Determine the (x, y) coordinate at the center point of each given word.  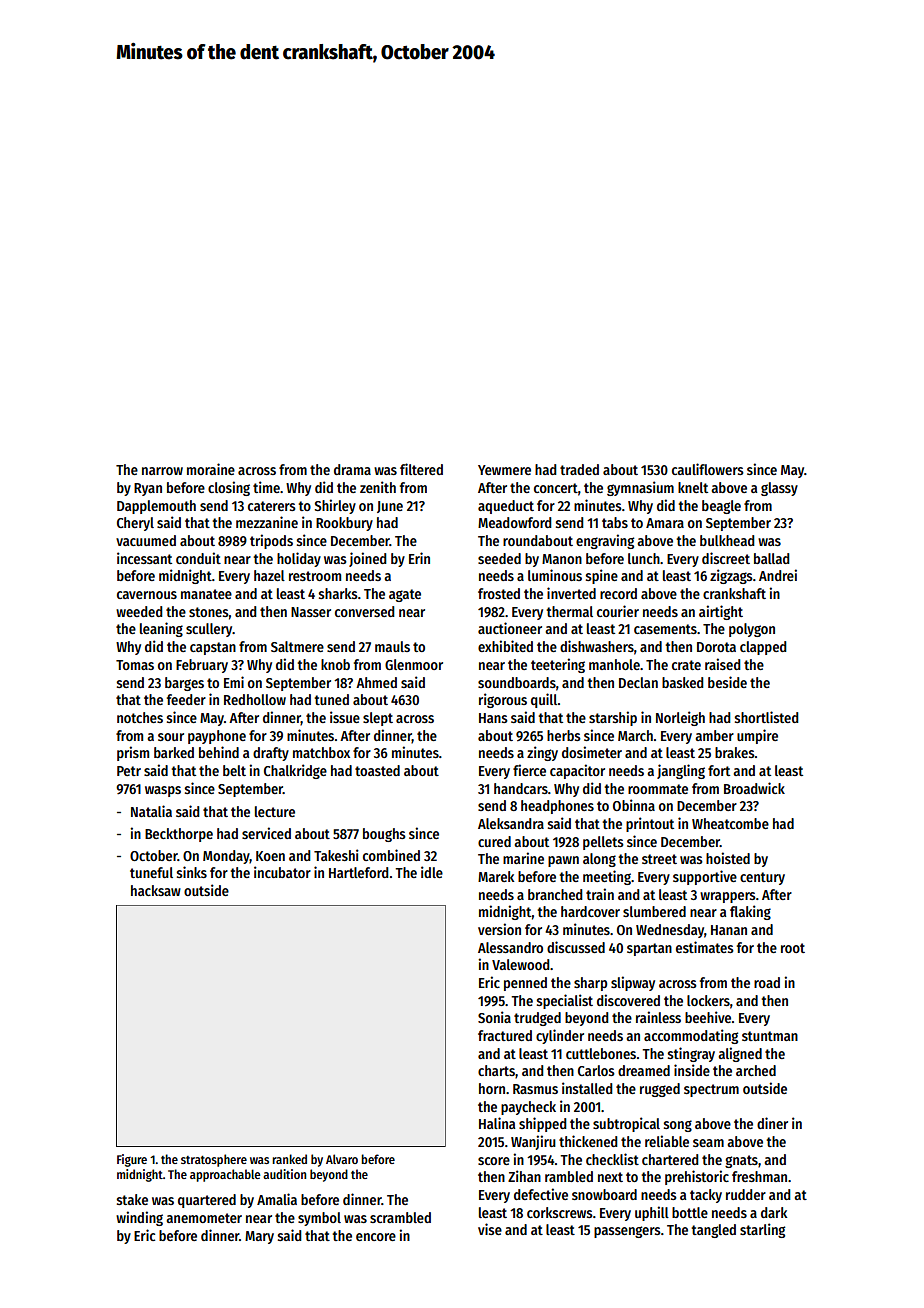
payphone (217, 737)
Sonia (494, 1017)
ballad (772, 558)
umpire (757, 736)
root (793, 948)
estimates (705, 947)
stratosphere (214, 1160)
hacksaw (156, 890)
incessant (144, 558)
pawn (563, 861)
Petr (129, 771)
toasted (377, 770)
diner (772, 1123)
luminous (555, 575)
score (494, 1161)
